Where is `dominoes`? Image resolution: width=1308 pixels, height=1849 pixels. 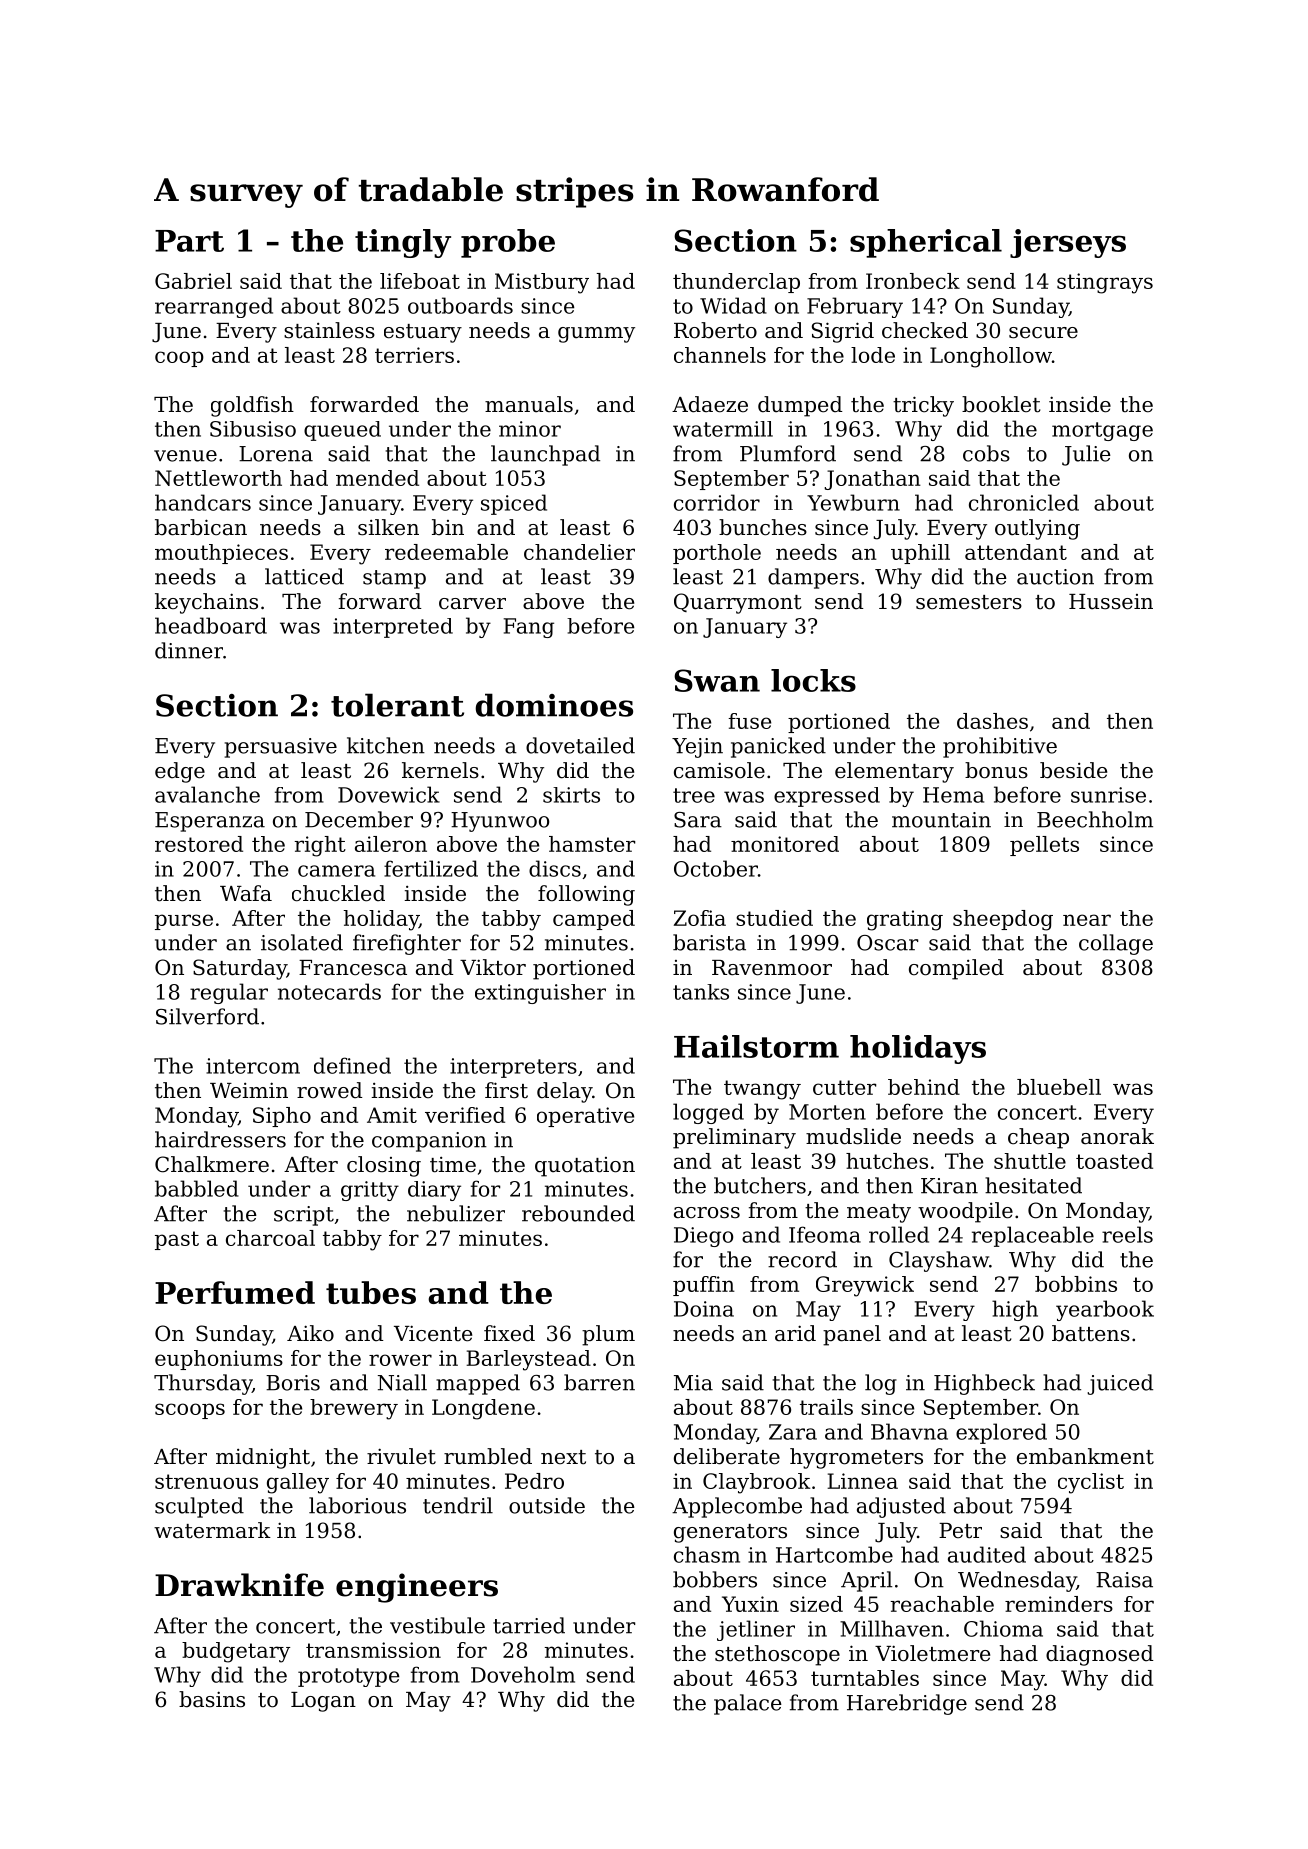
dominoes is located at coordinates (554, 705).
